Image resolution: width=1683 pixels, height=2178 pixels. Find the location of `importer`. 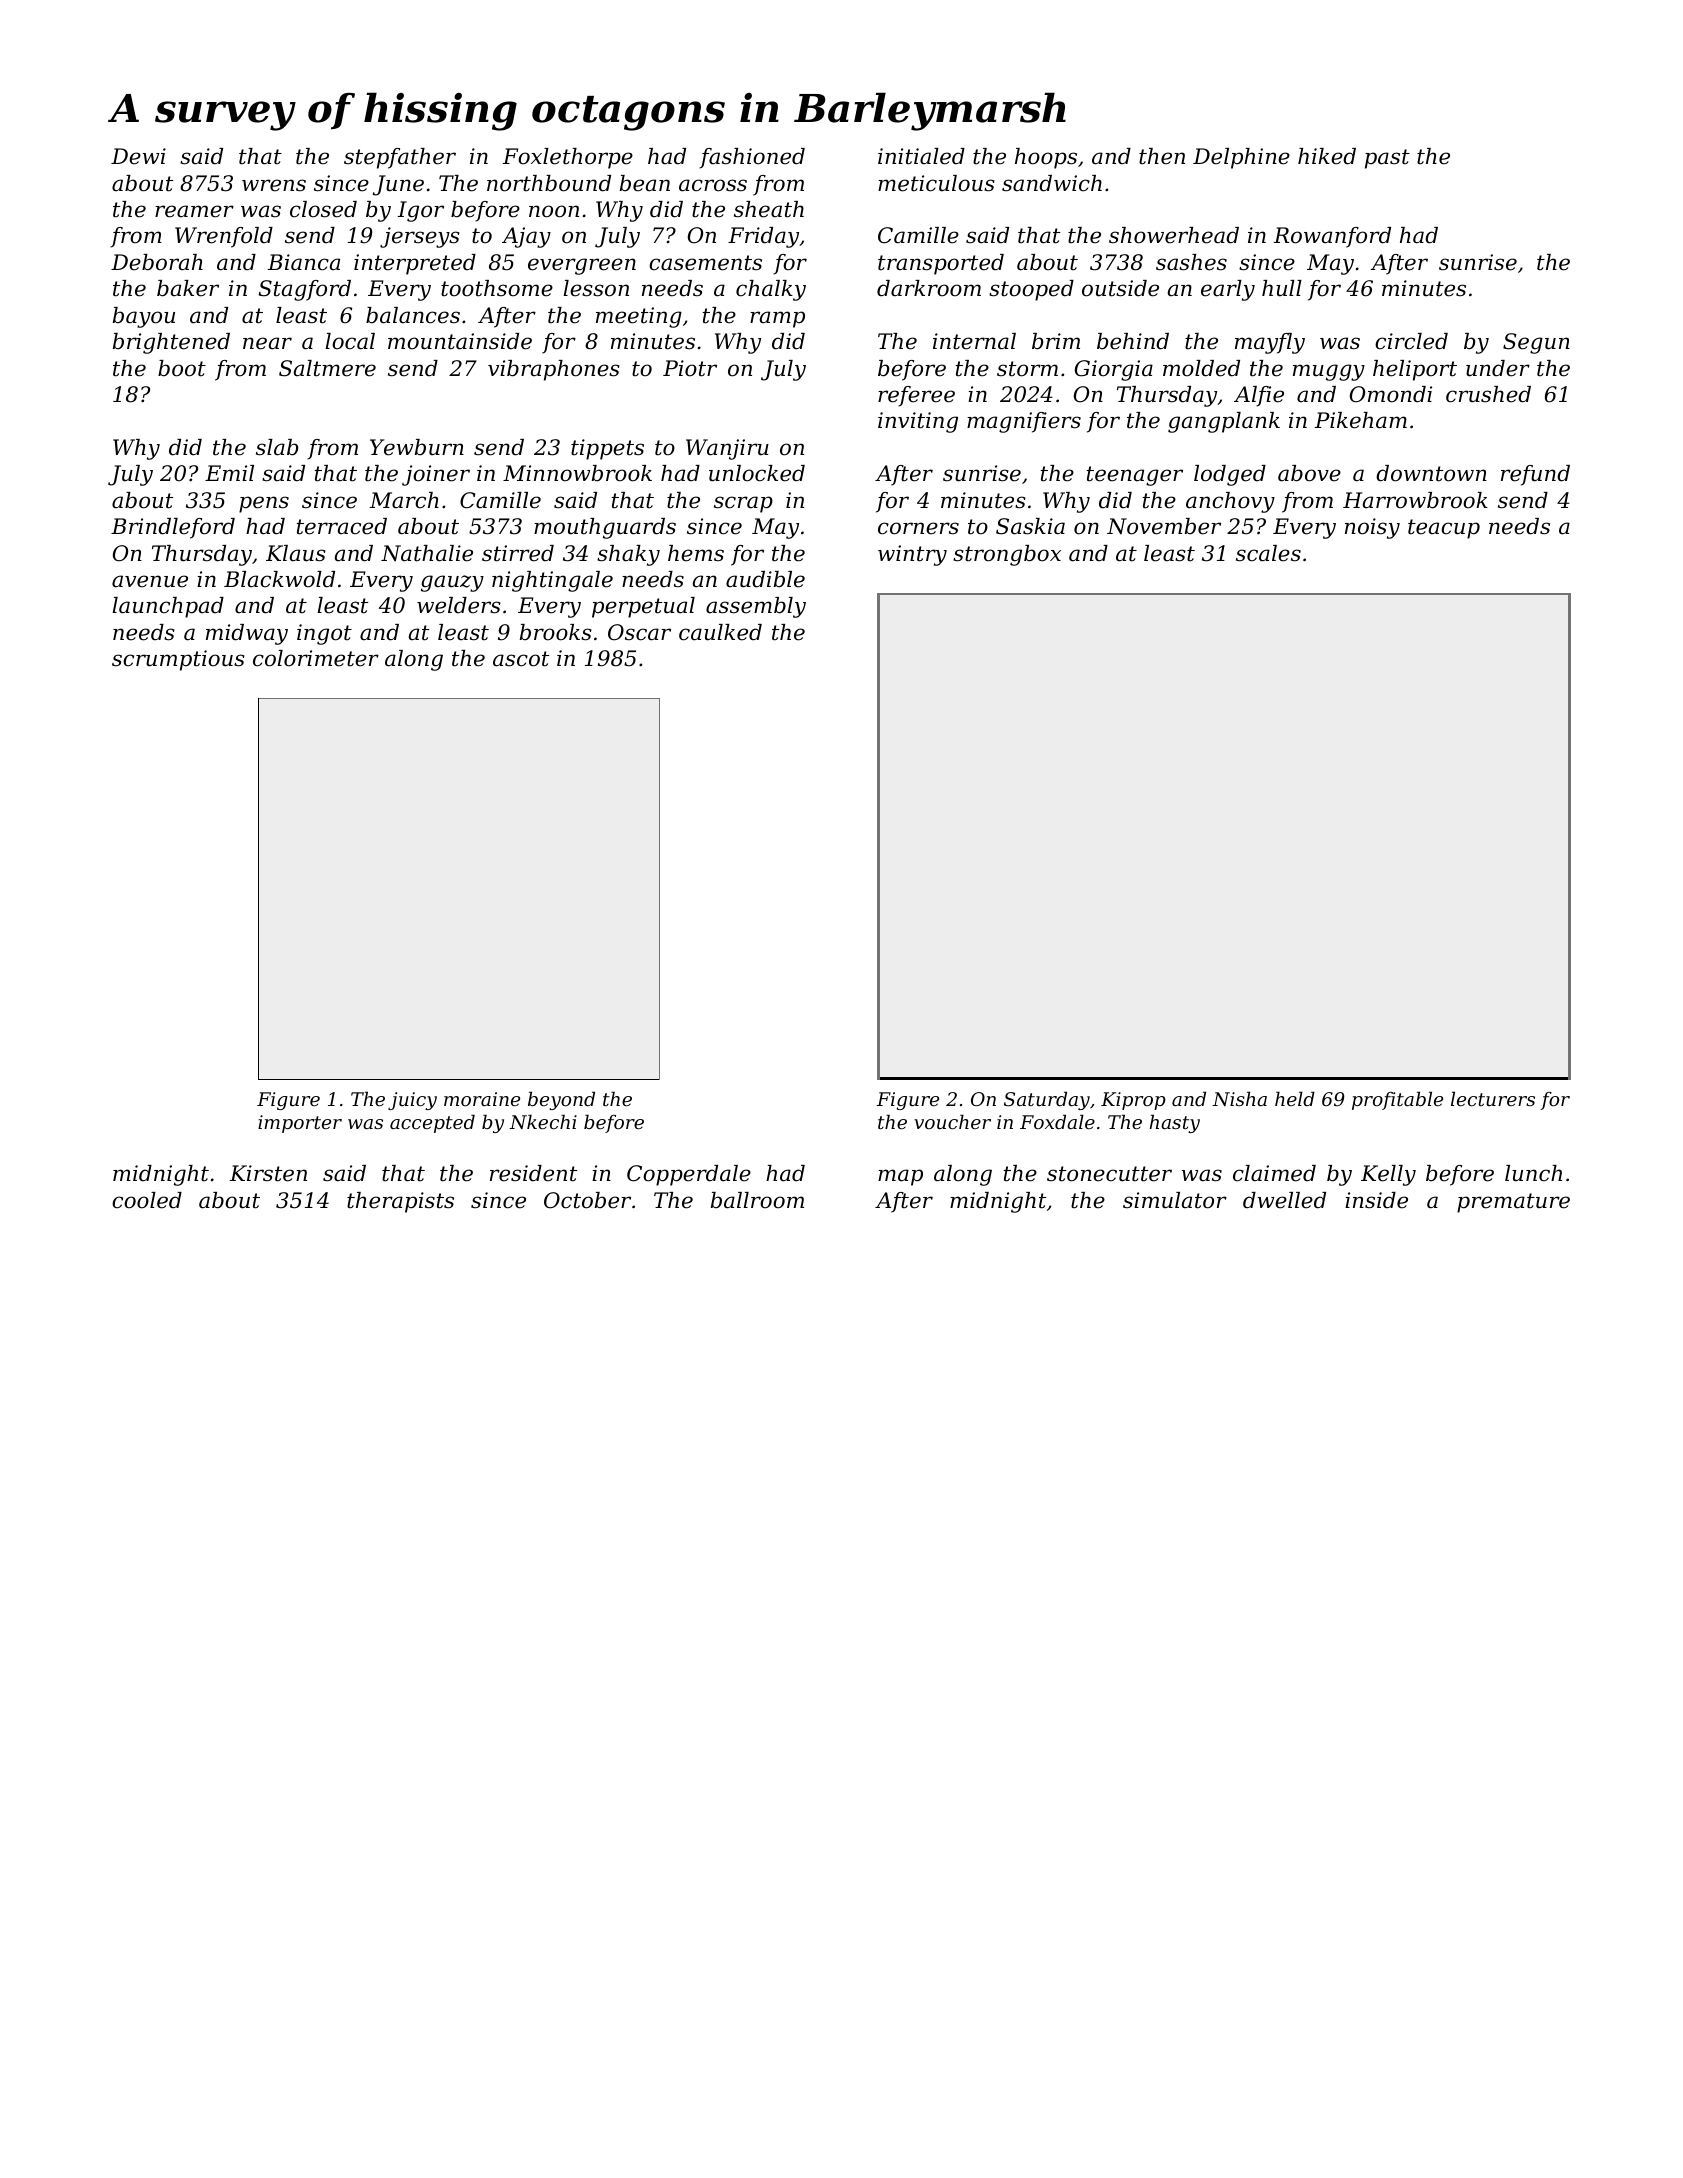

importer is located at coordinates (300, 1124).
